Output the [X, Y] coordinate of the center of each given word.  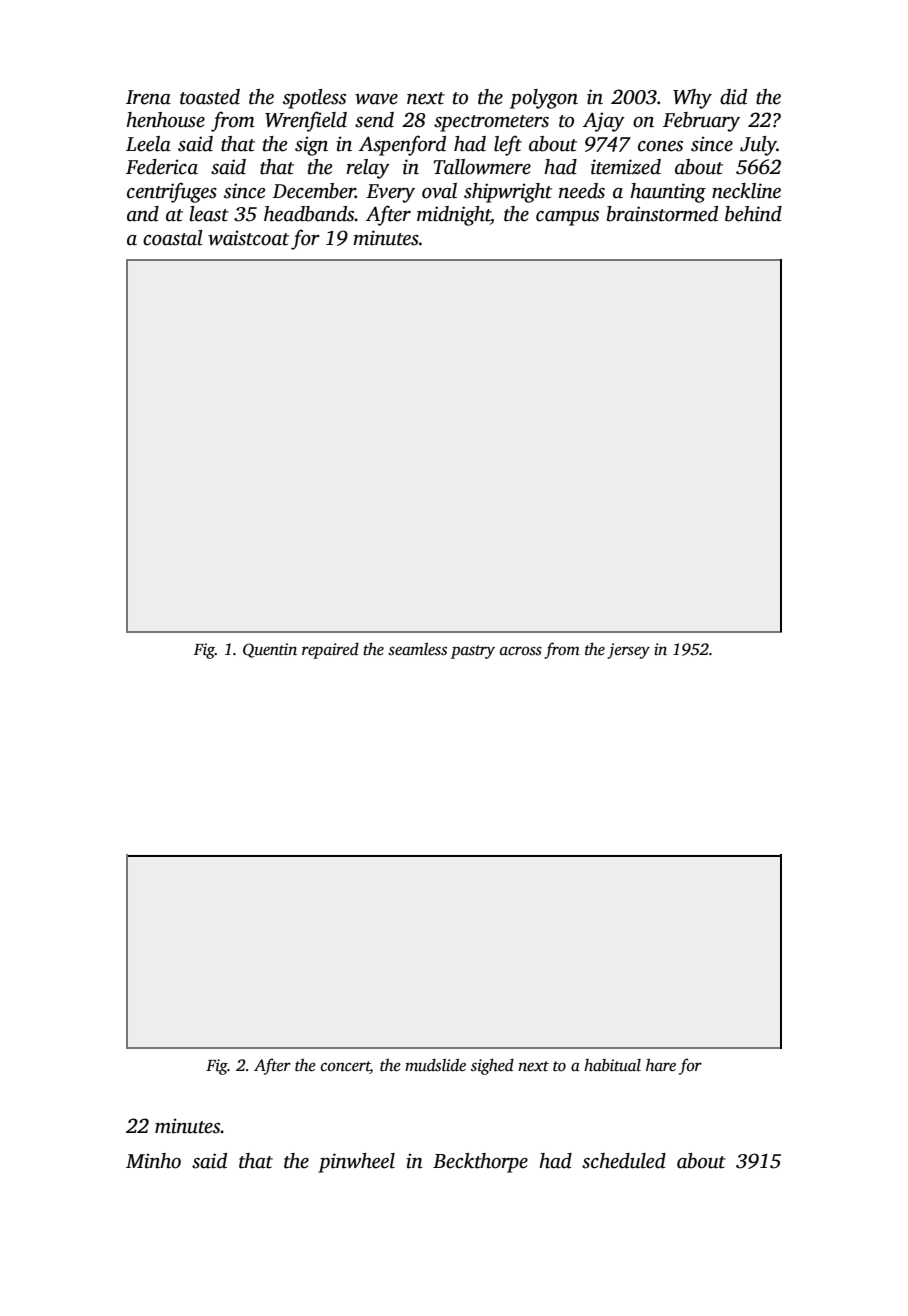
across [521, 651]
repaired [330, 650]
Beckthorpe [480, 1163]
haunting [668, 193]
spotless [314, 99]
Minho [153, 1161]
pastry [473, 652]
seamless [417, 649]
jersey [628, 651]
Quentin [270, 650]
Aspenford [402, 145]
